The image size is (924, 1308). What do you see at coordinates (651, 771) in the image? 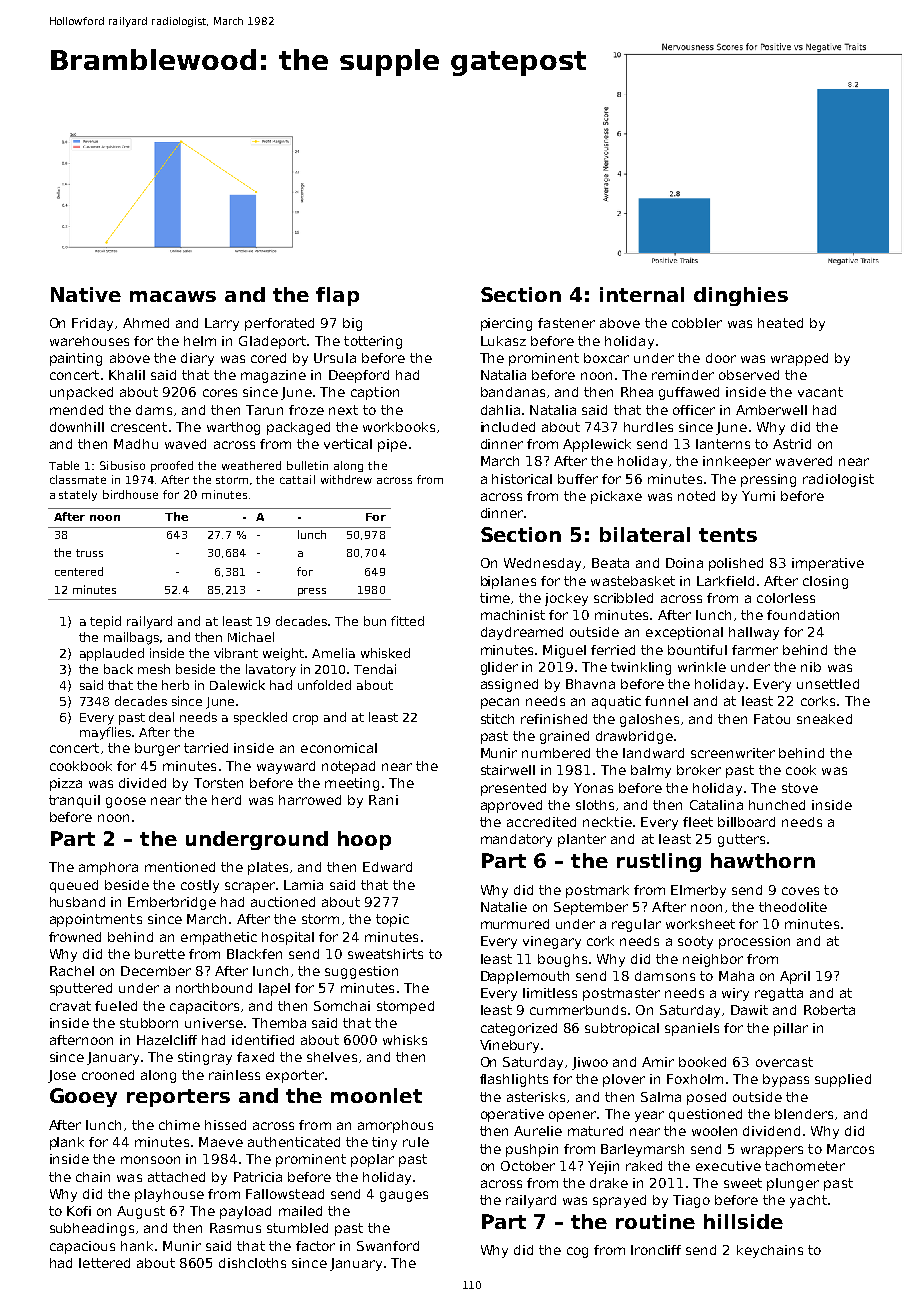
I see `balmy` at bounding box center [651, 771].
